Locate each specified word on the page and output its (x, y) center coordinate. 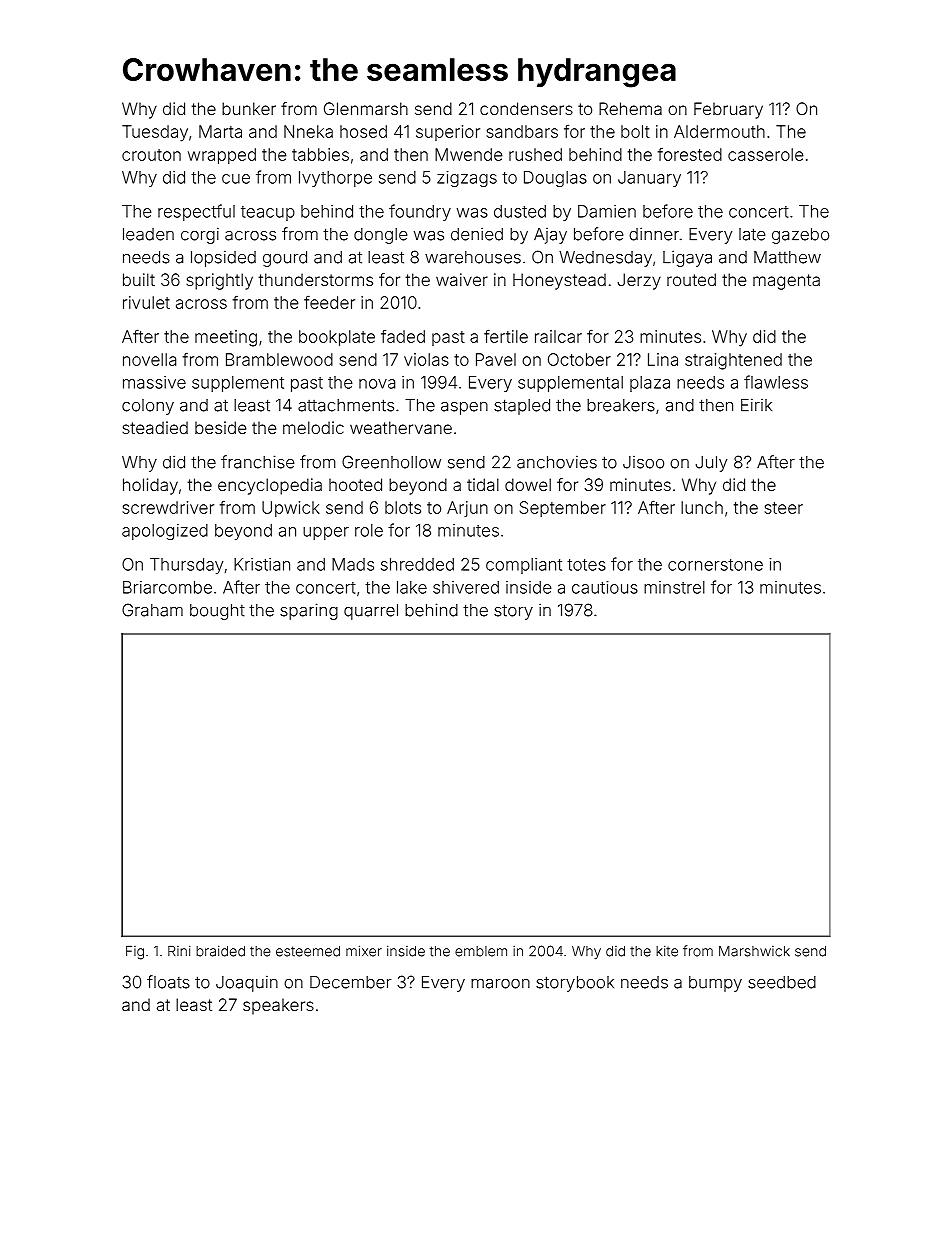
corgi (200, 235)
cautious (605, 587)
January (649, 179)
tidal (483, 484)
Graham (152, 610)
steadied (155, 427)
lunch (702, 507)
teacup (268, 213)
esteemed (308, 951)
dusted (520, 211)
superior (448, 133)
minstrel (674, 587)
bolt (635, 131)
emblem (481, 951)
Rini (179, 950)
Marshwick (754, 951)
